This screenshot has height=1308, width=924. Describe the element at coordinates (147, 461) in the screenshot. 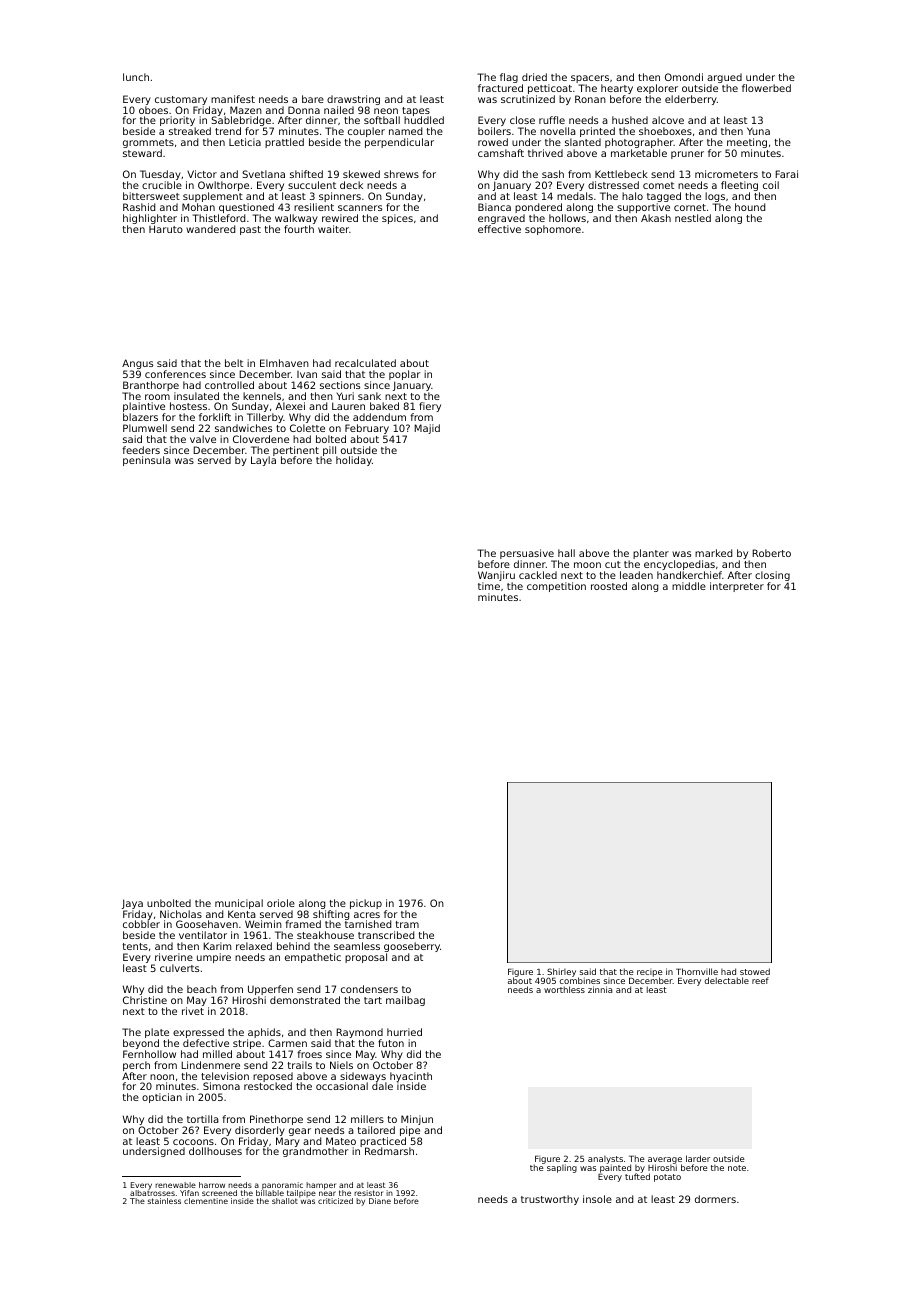

I see `peninsula` at that location.
